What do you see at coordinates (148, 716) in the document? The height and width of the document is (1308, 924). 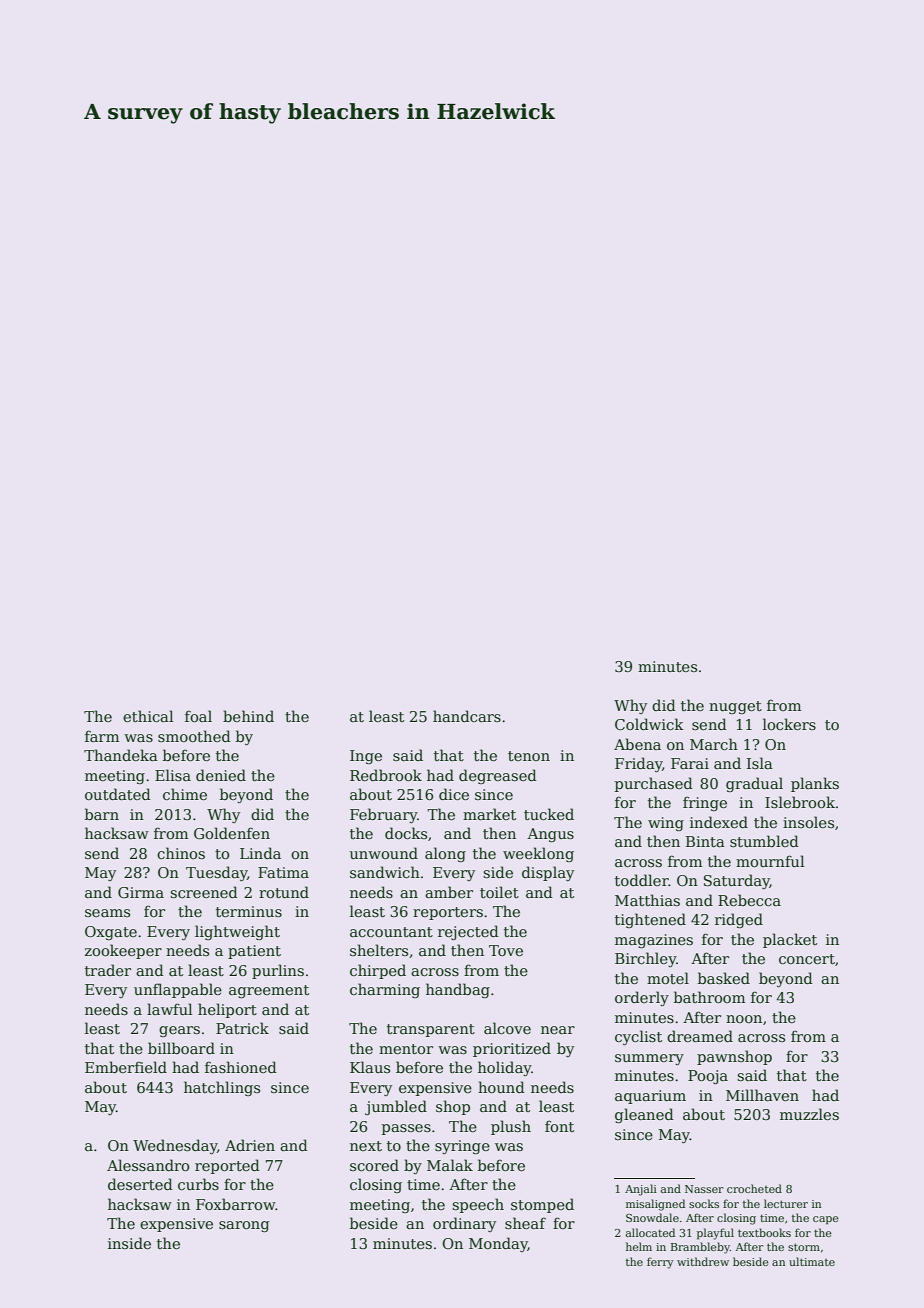 I see `ethical` at bounding box center [148, 716].
